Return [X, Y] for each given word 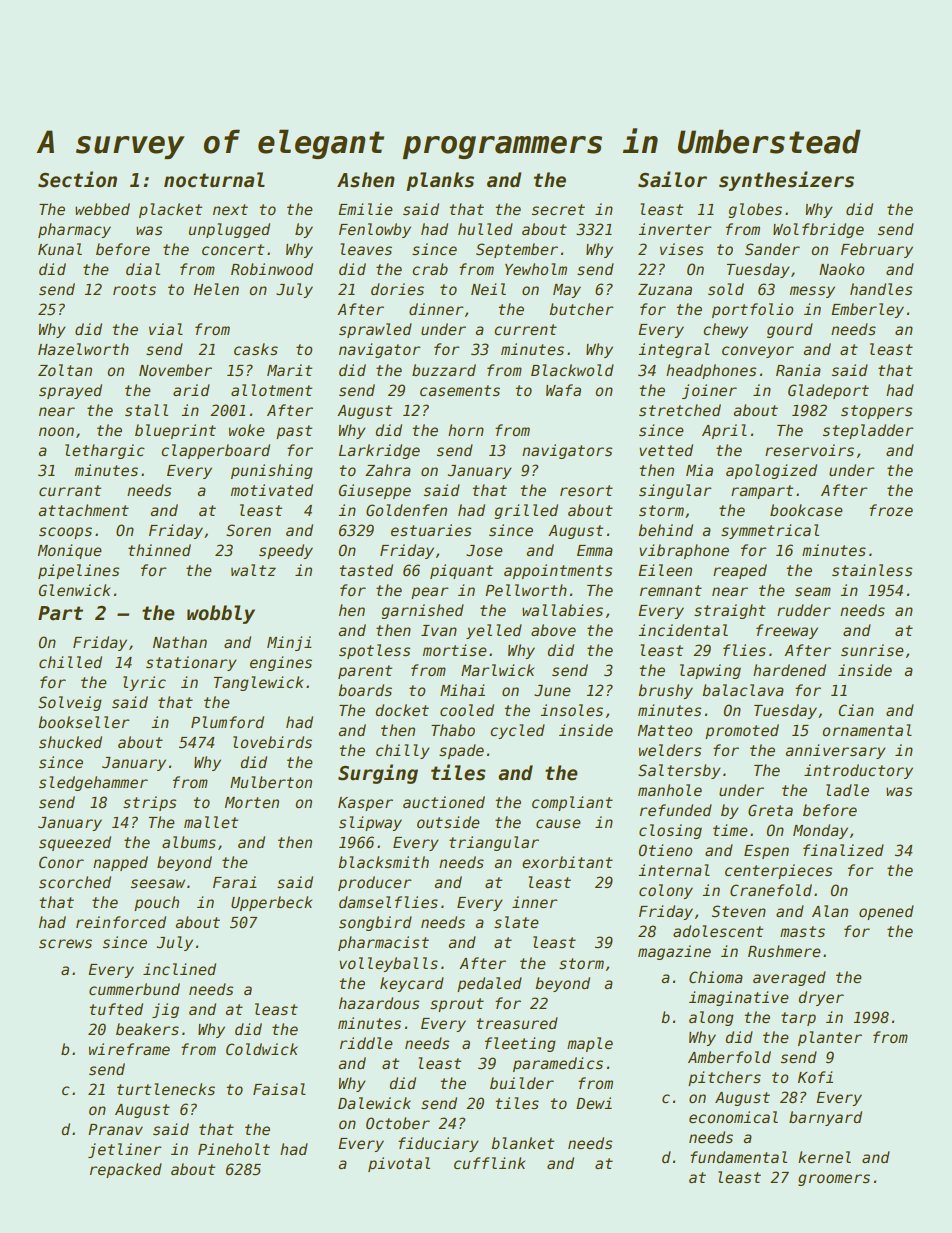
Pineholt [234, 1149]
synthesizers [786, 181]
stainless [872, 570]
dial [143, 269]
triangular [494, 843]
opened [886, 912]
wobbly [221, 614]
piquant [461, 571]
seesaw [158, 883]
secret [558, 209]
